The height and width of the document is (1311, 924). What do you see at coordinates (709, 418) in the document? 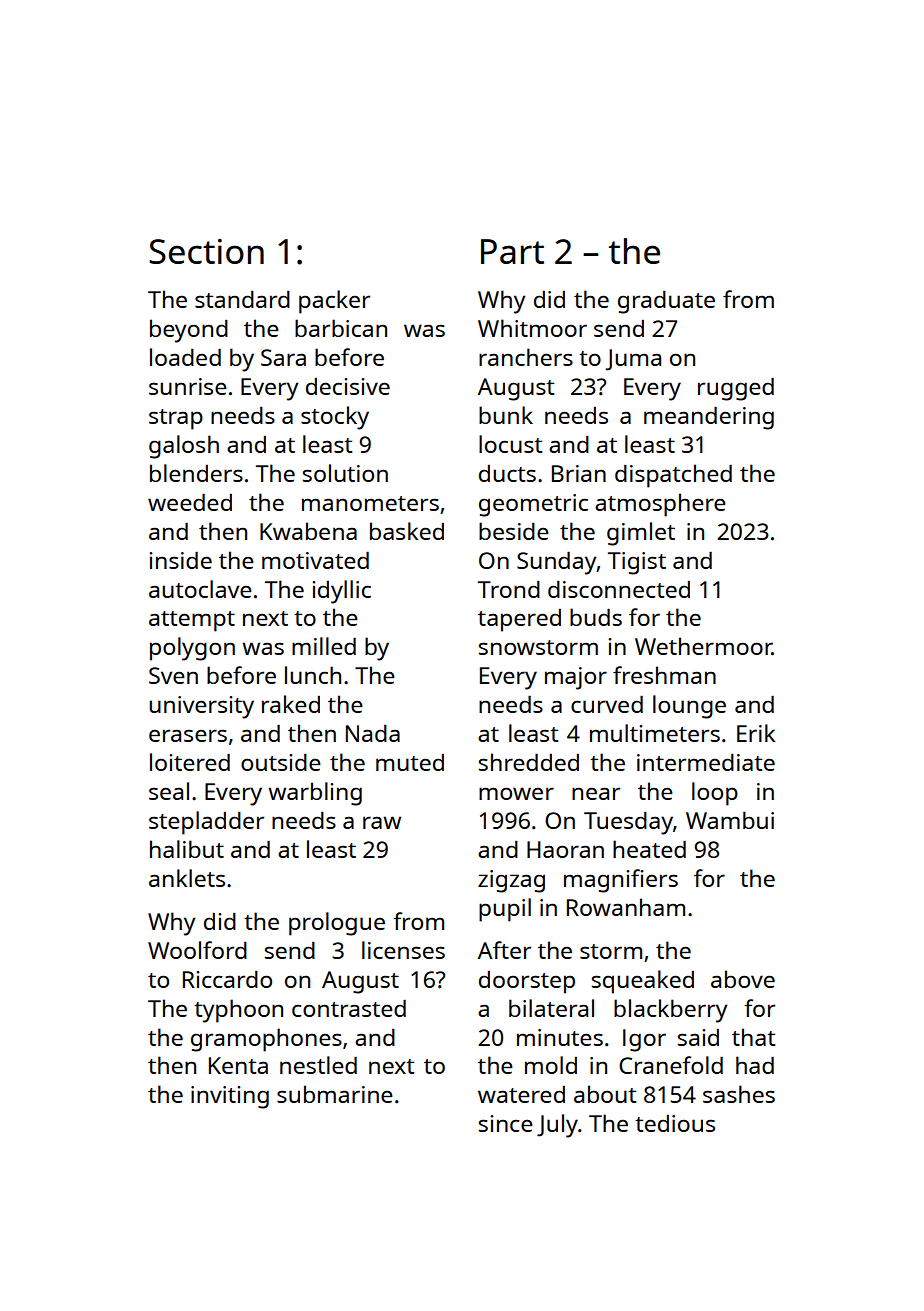
I see `meandering` at bounding box center [709, 418].
